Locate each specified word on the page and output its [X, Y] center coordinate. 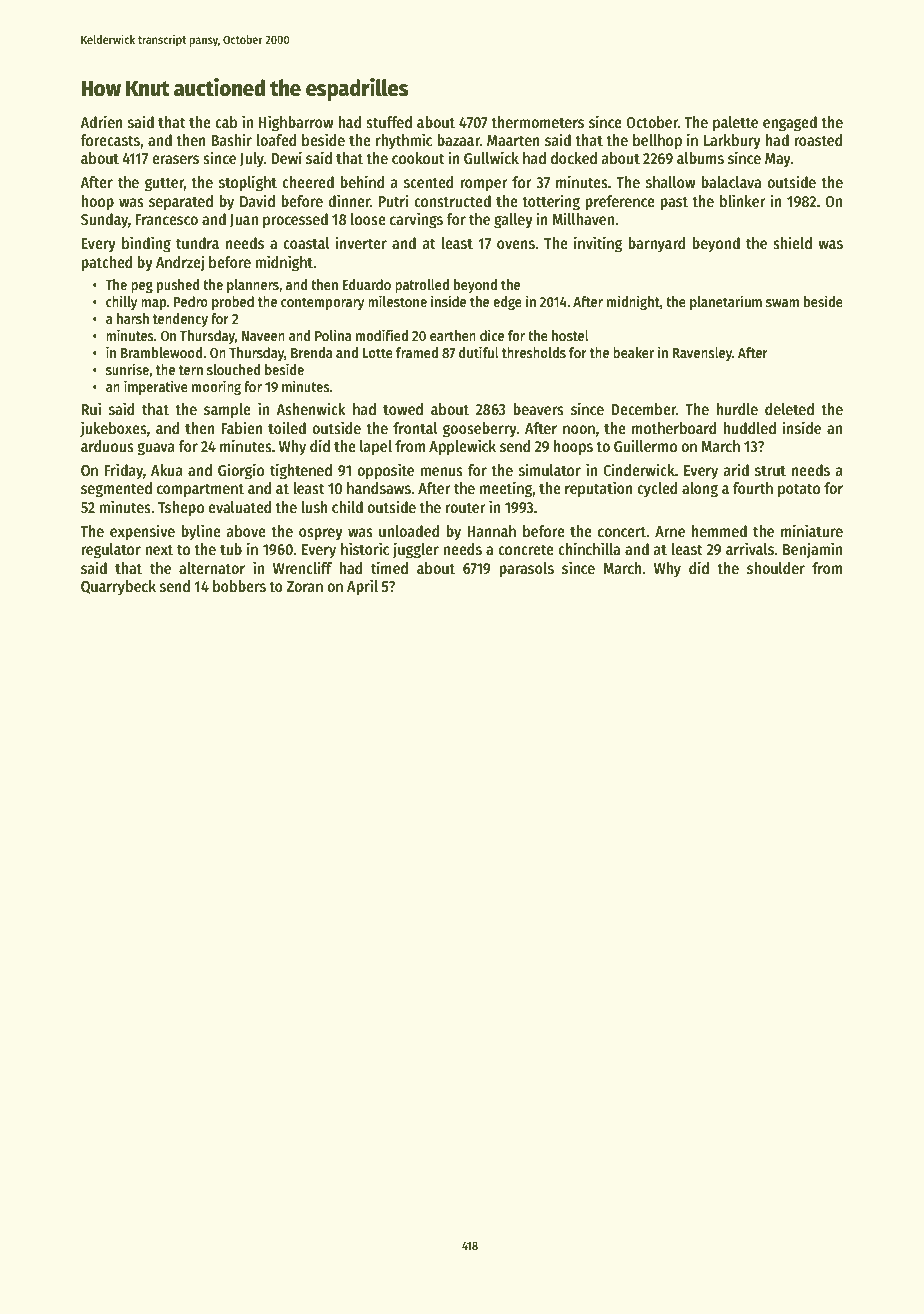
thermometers [537, 122]
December [643, 409]
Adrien [101, 122]
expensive [142, 532]
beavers [538, 409]
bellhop [657, 142]
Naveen [263, 336]
